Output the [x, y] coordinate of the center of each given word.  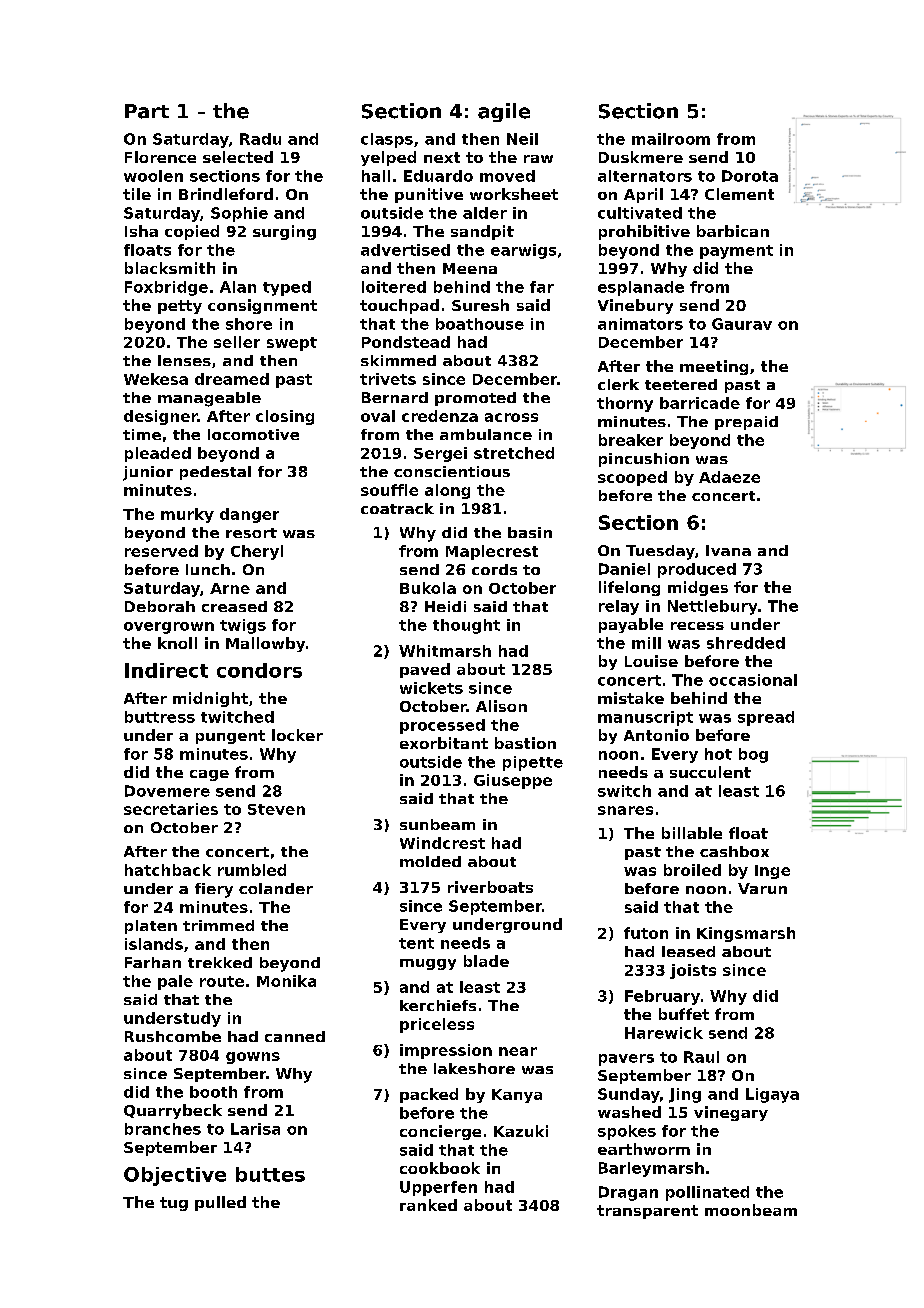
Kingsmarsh [746, 934]
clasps [387, 140]
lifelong [629, 588]
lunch [208, 569]
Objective [175, 1176]
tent [416, 943]
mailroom [671, 139]
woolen [153, 176]
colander [276, 888]
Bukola [428, 588]
